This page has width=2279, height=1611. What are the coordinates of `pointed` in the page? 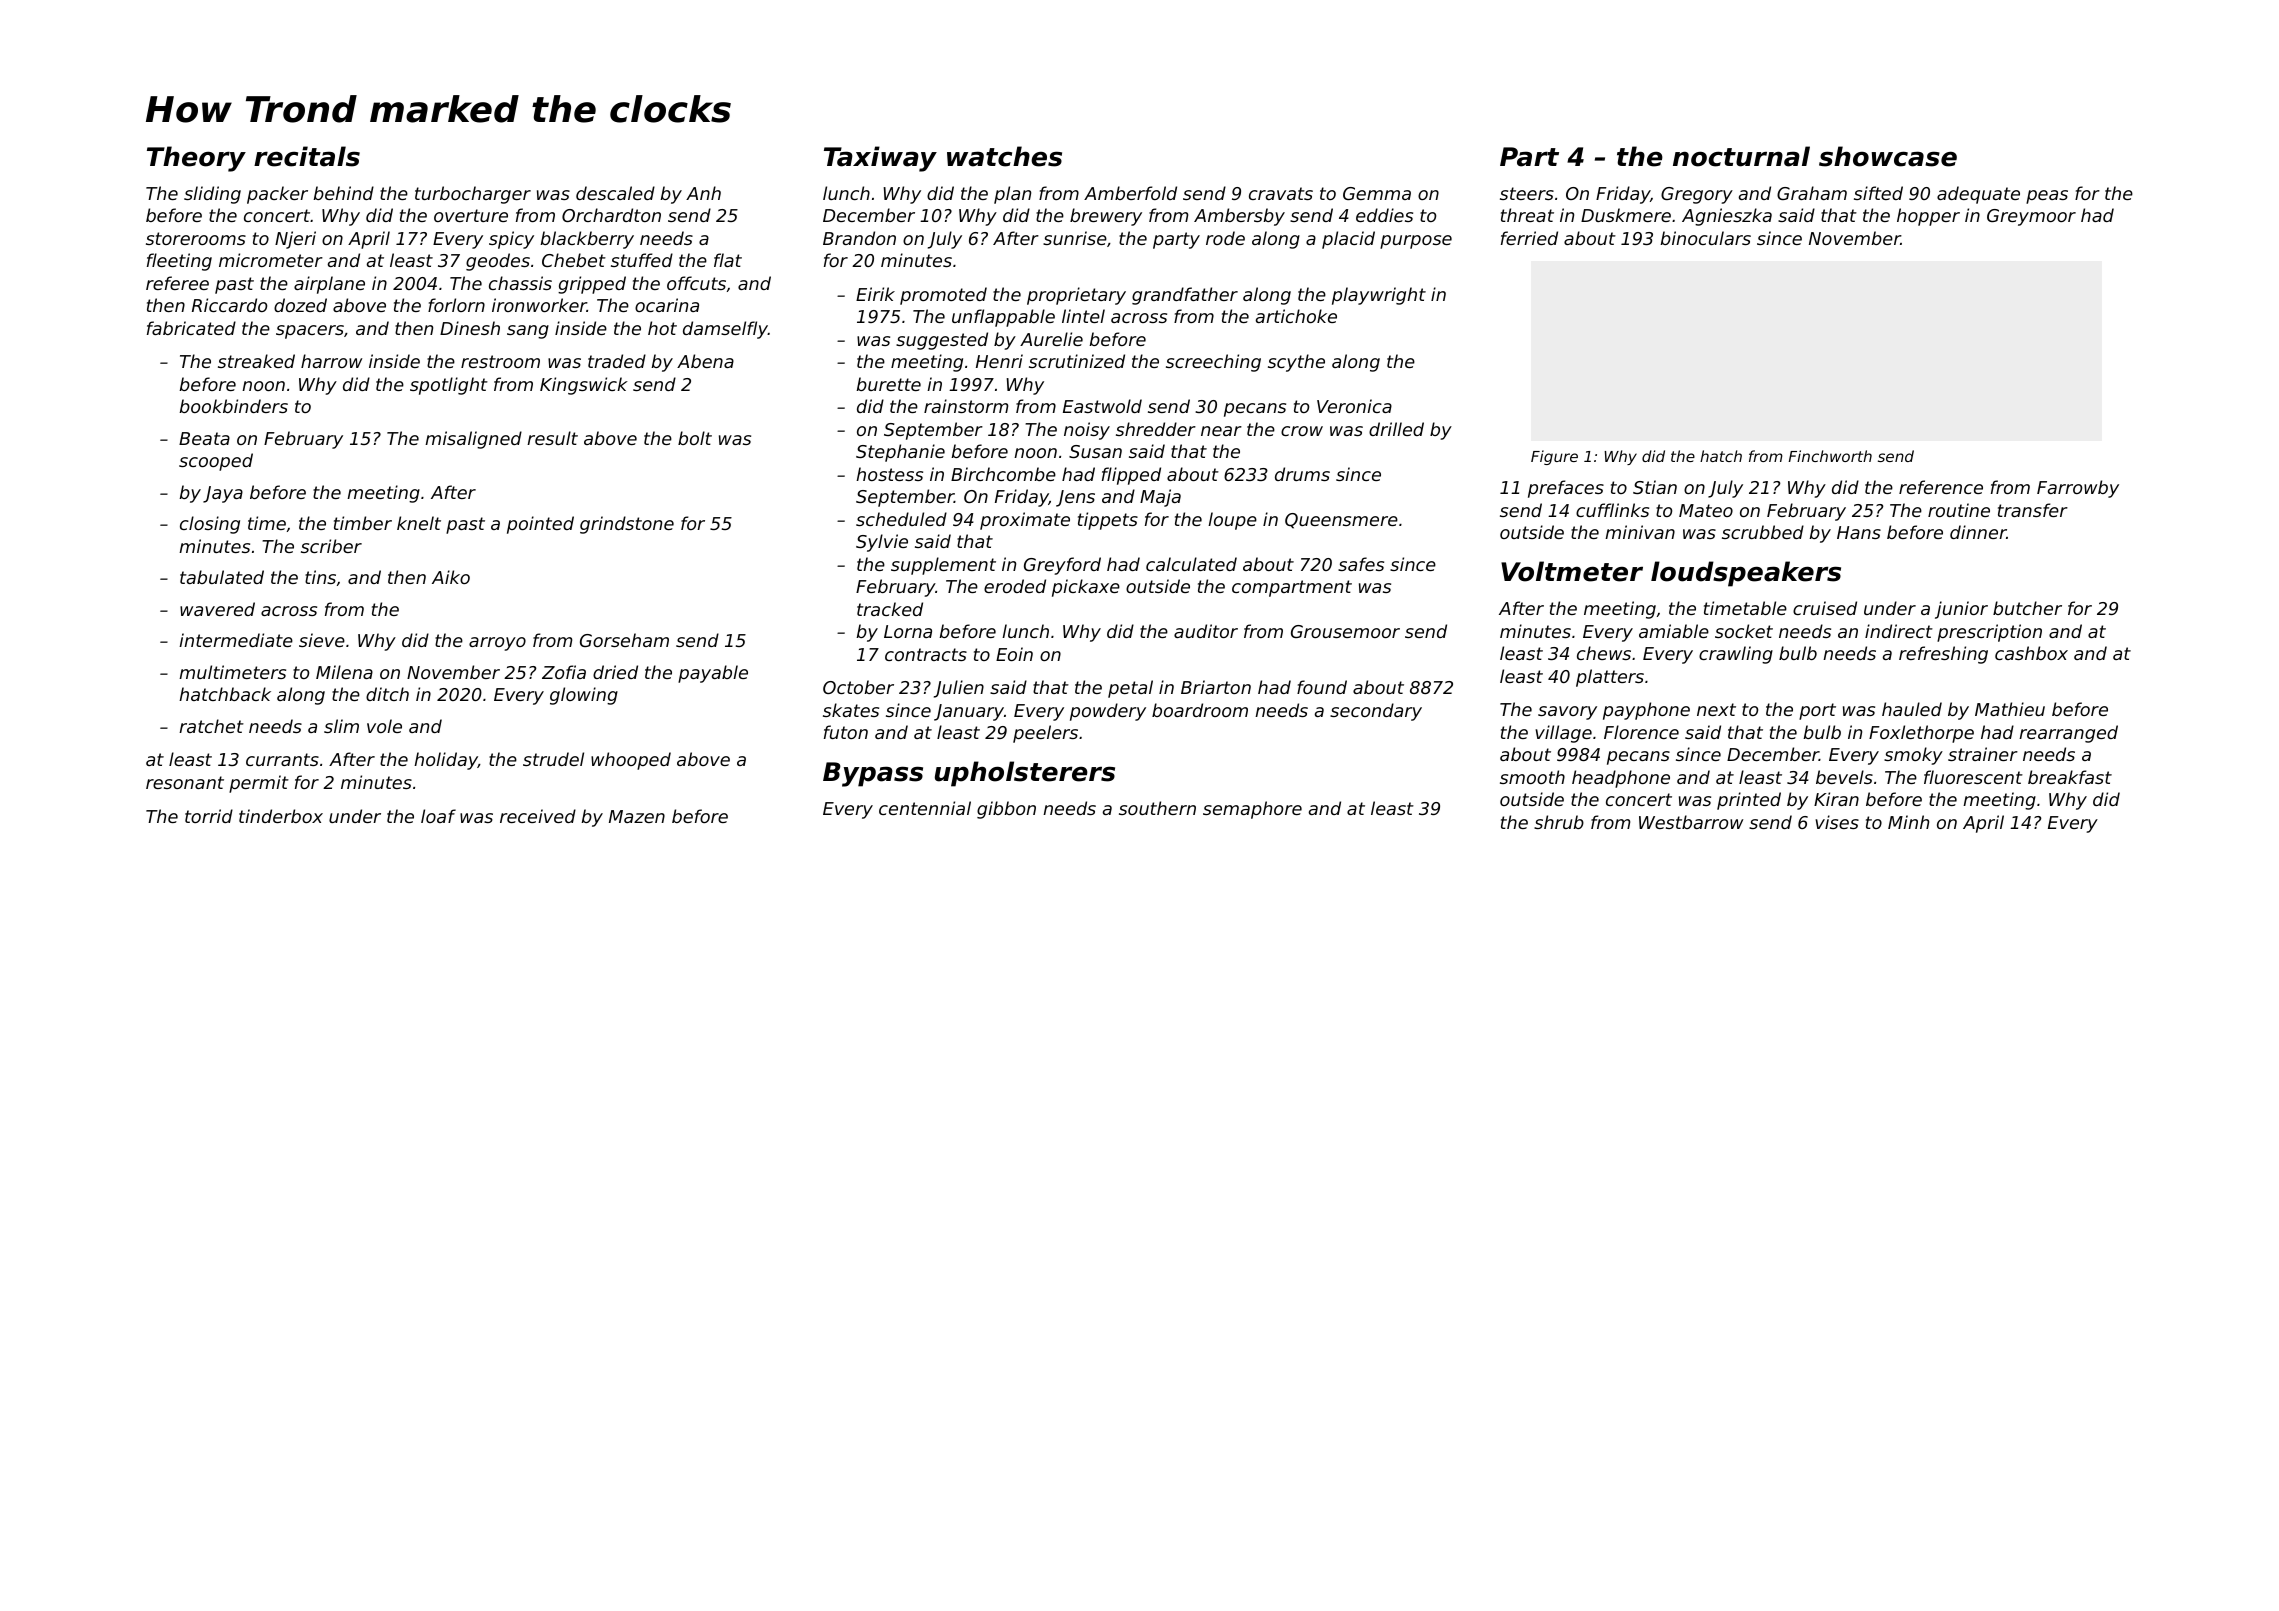 It's located at (540, 525).
